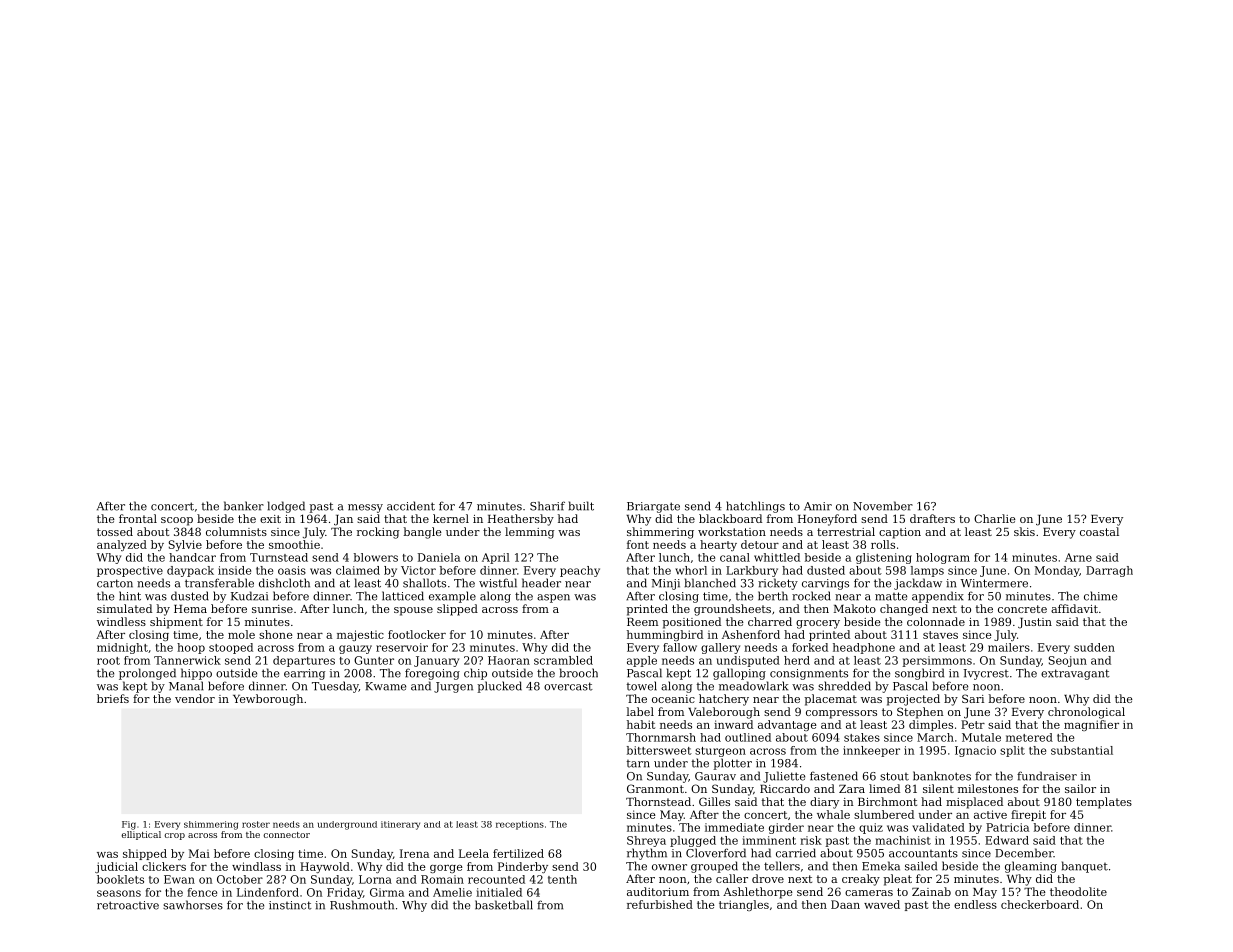 The height and width of the screenshot is (952, 1233). Describe the element at coordinates (900, 533) in the screenshot. I see `caption` at that location.
